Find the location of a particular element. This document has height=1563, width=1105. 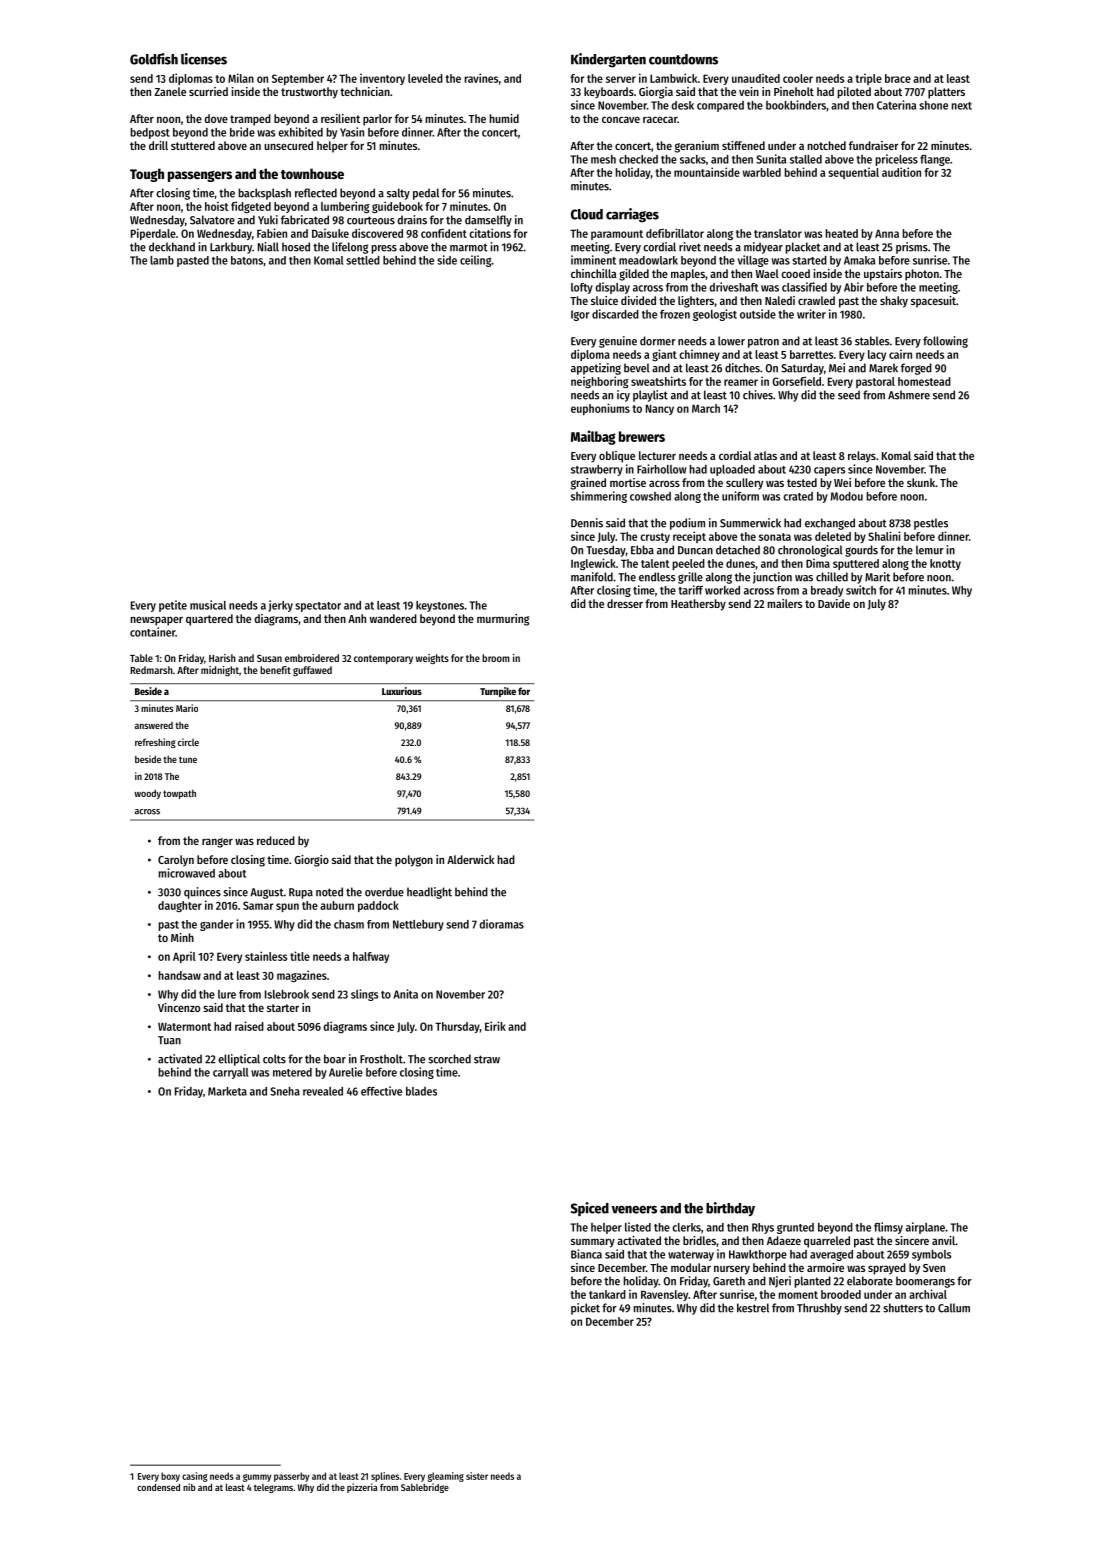

Gorsefield is located at coordinates (796, 381).
